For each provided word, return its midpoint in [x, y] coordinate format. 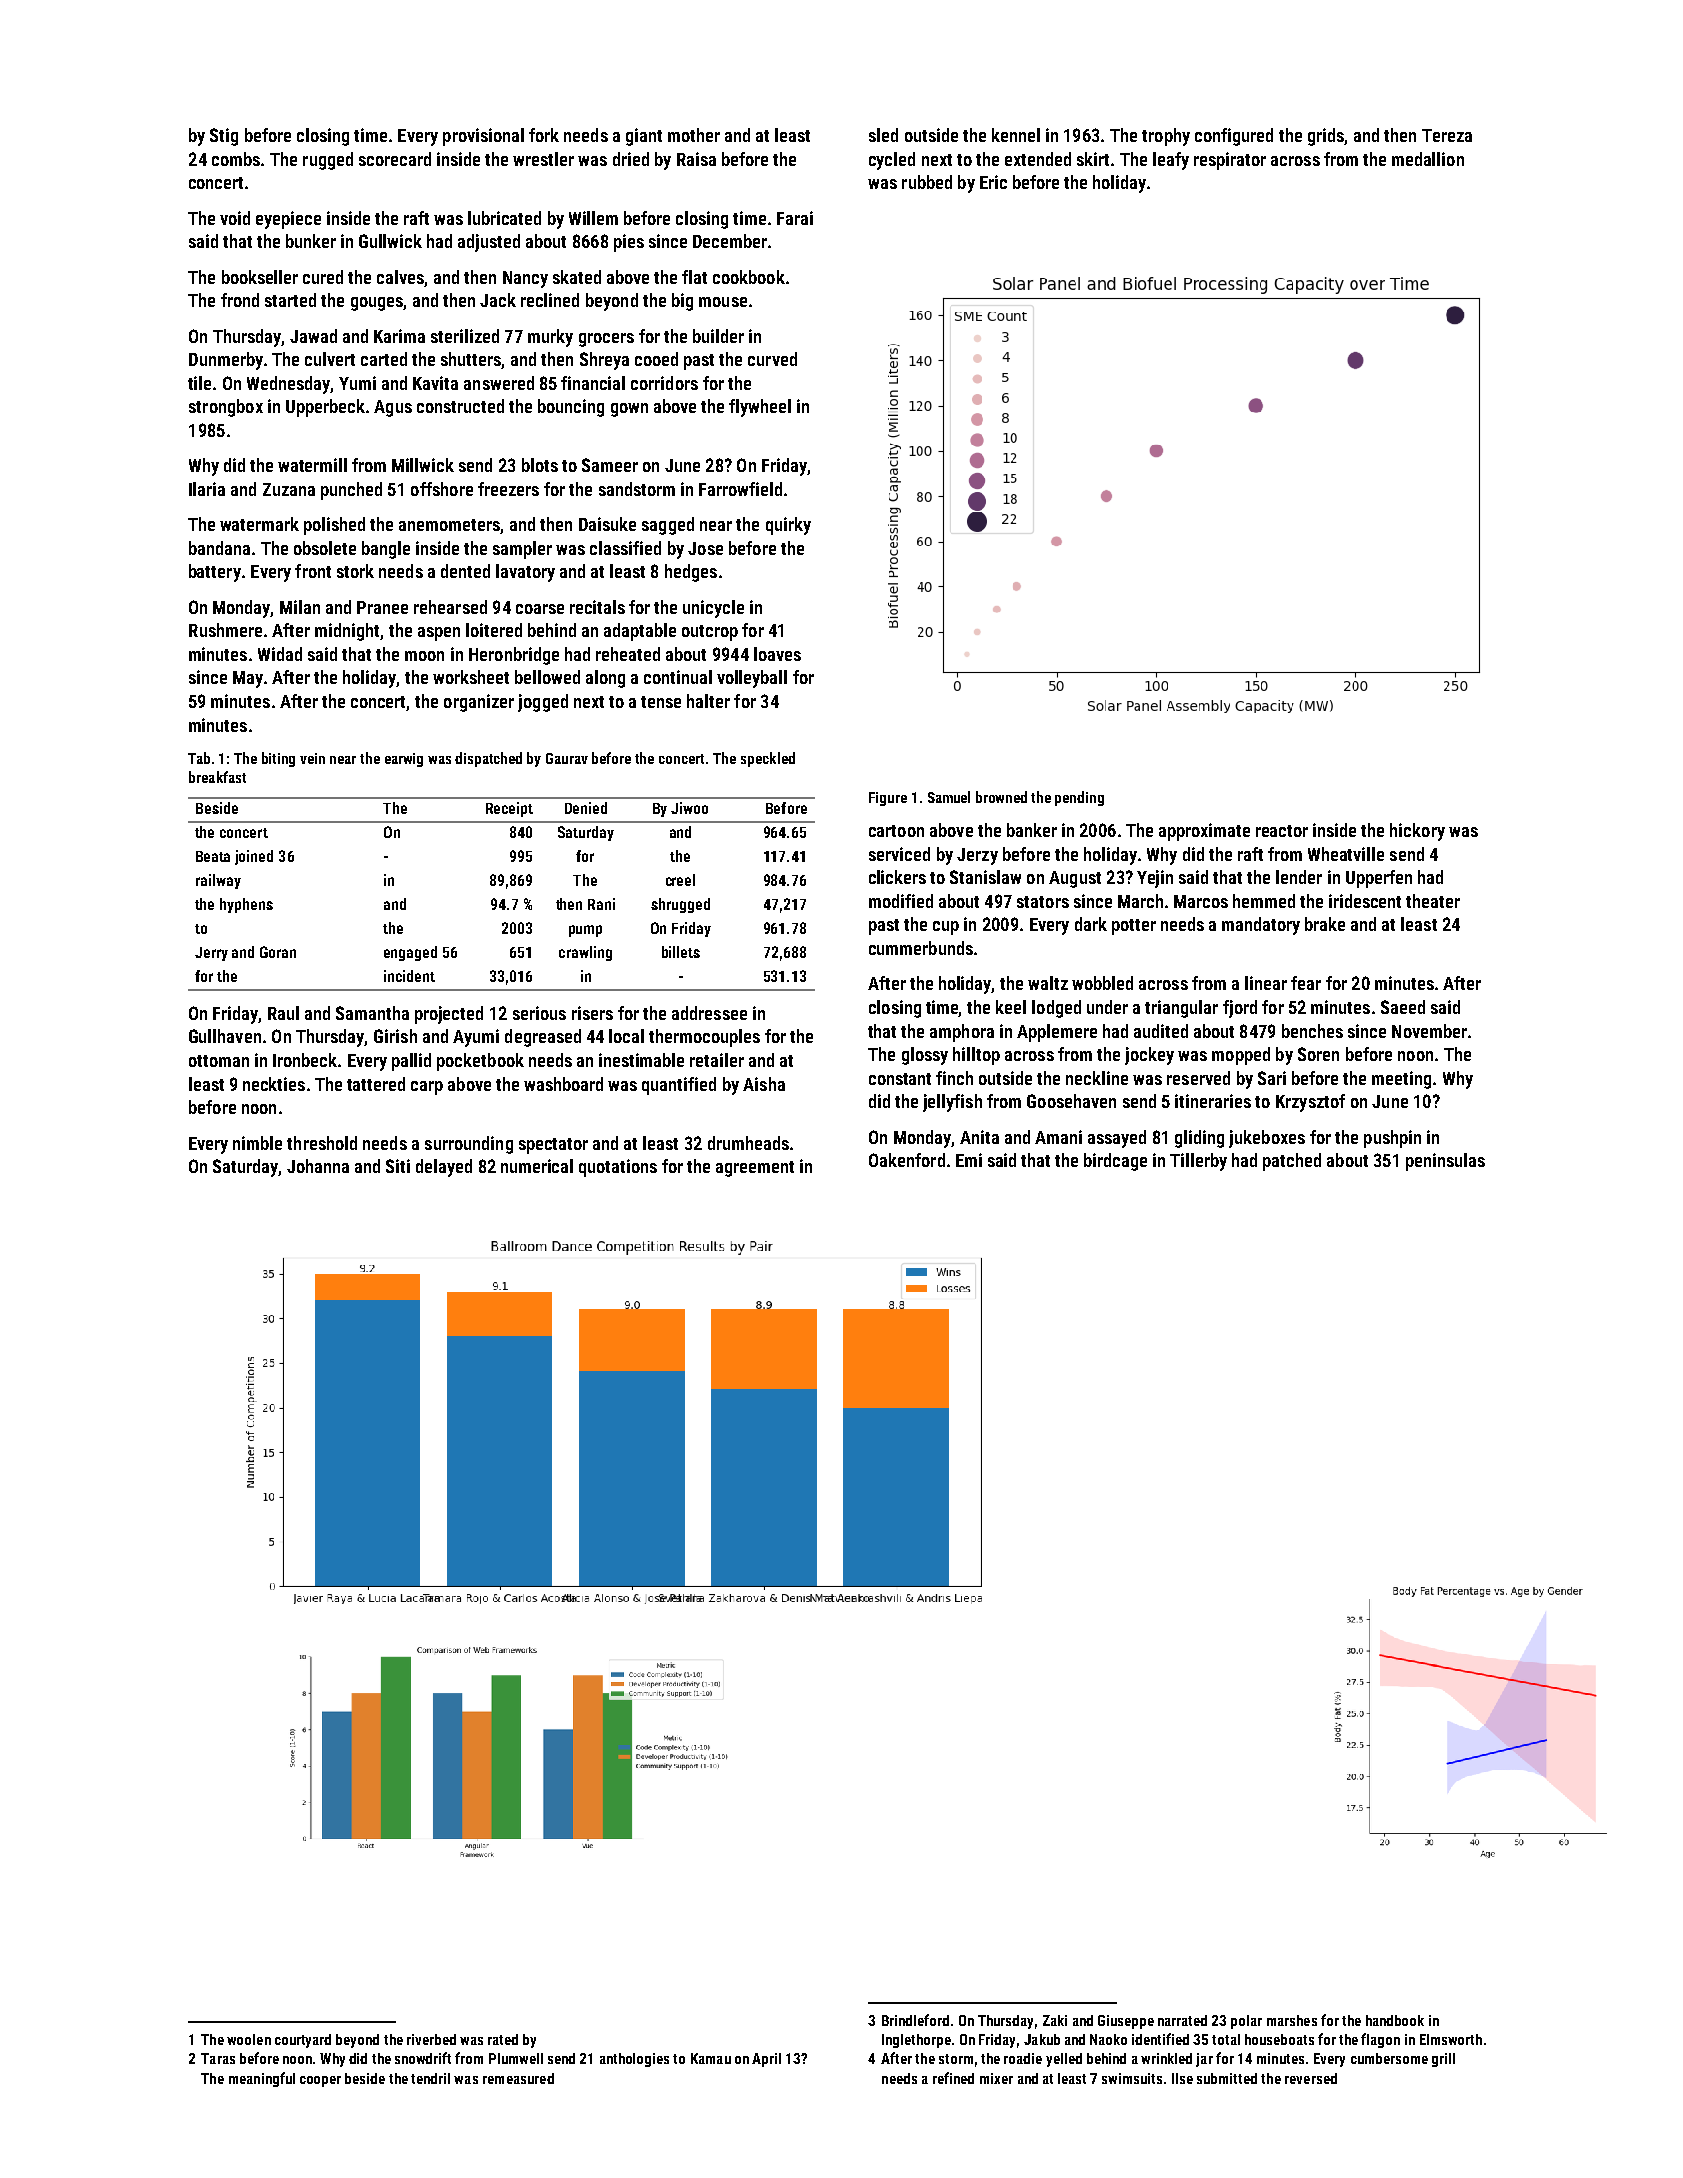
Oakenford [907, 1160]
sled [883, 135]
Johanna [318, 1166]
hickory [1417, 832]
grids [1326, 137]
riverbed [431, 2039]
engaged [410, 953]
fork [544, 135]
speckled [768, 759]
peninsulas [1445, 1162]
